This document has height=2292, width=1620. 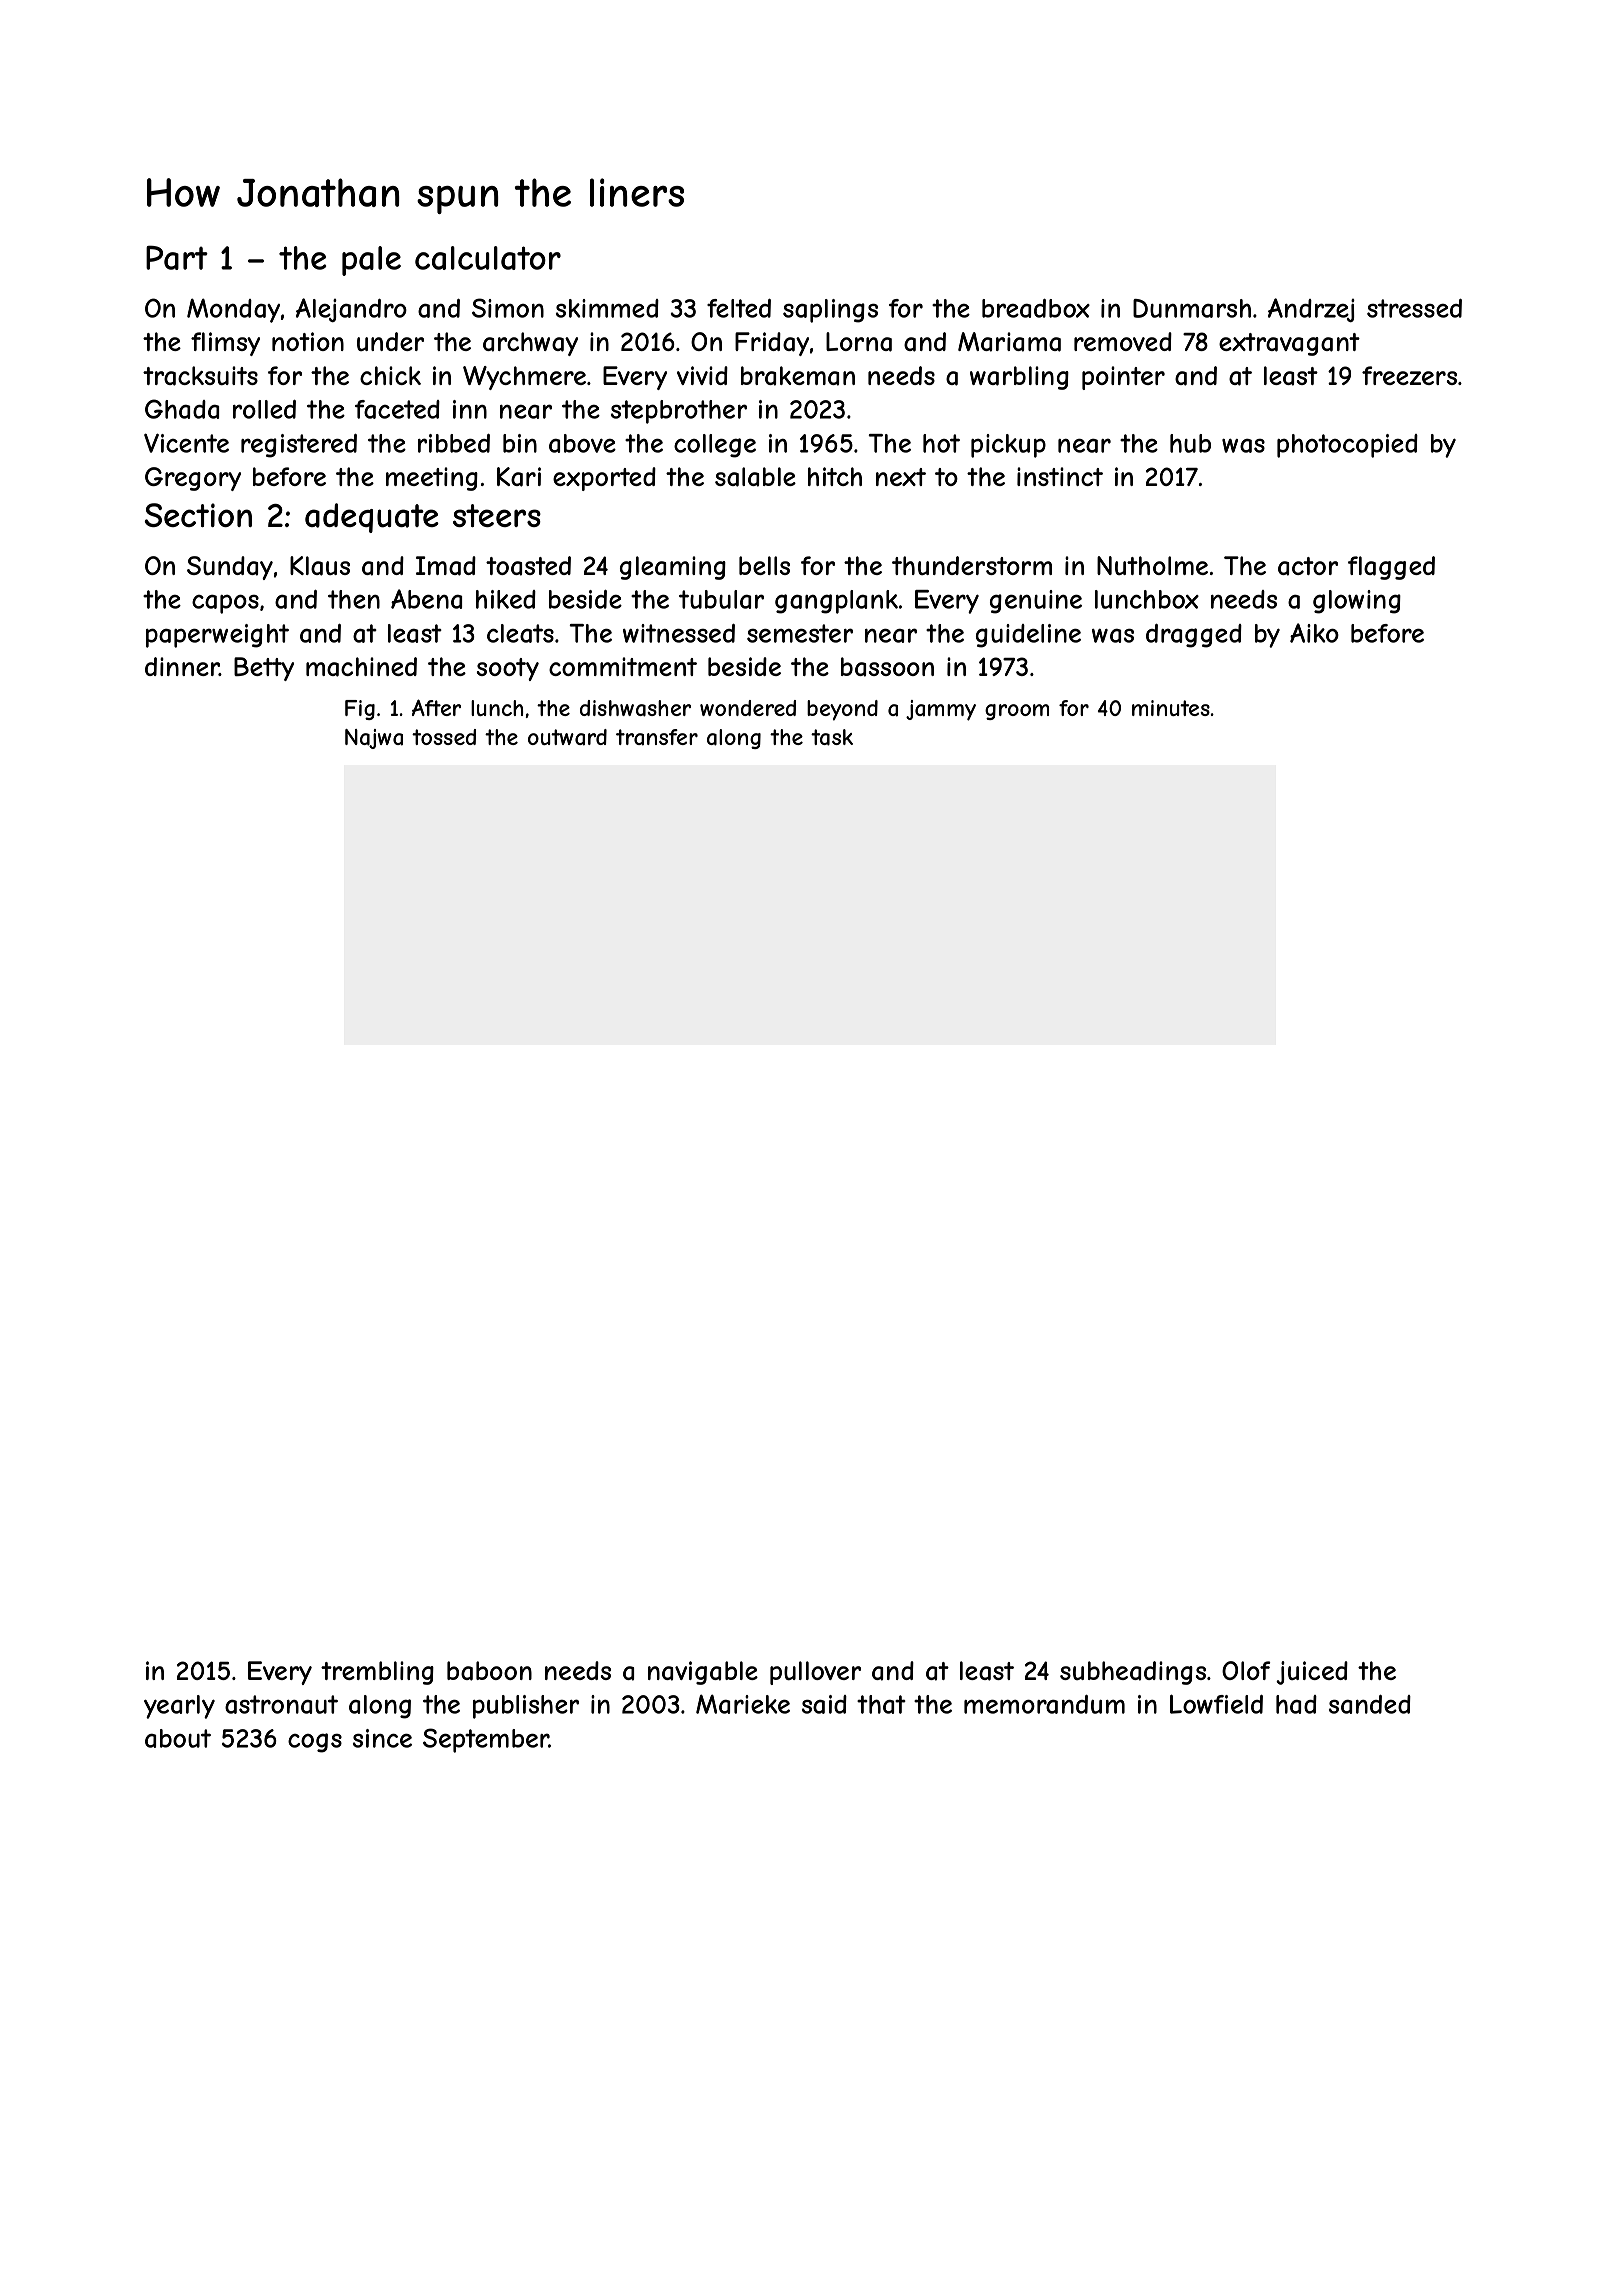 I want to click on baboon, so click(x=489, y=1671).
